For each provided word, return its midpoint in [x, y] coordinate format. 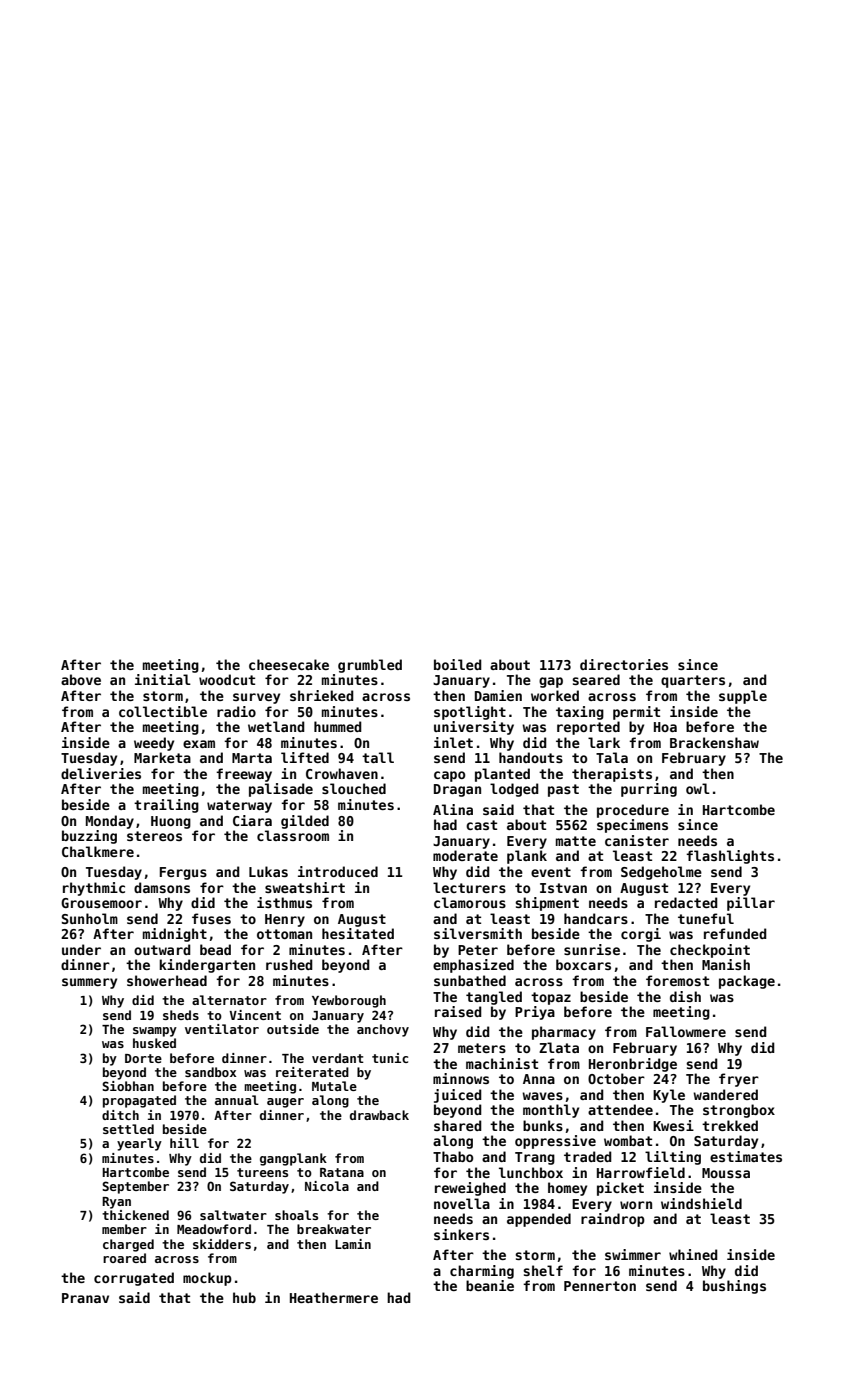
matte [576, 841]
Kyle [669, 1096]
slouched [354, 788]
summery [89, 983]
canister [637, 840]
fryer [739, 1080]
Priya [535, 1013]
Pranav [85, 1298]
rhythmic [94, 889]
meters [482, 1048]
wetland [276, 726]
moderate [465, 855]
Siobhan [128, 1086]
